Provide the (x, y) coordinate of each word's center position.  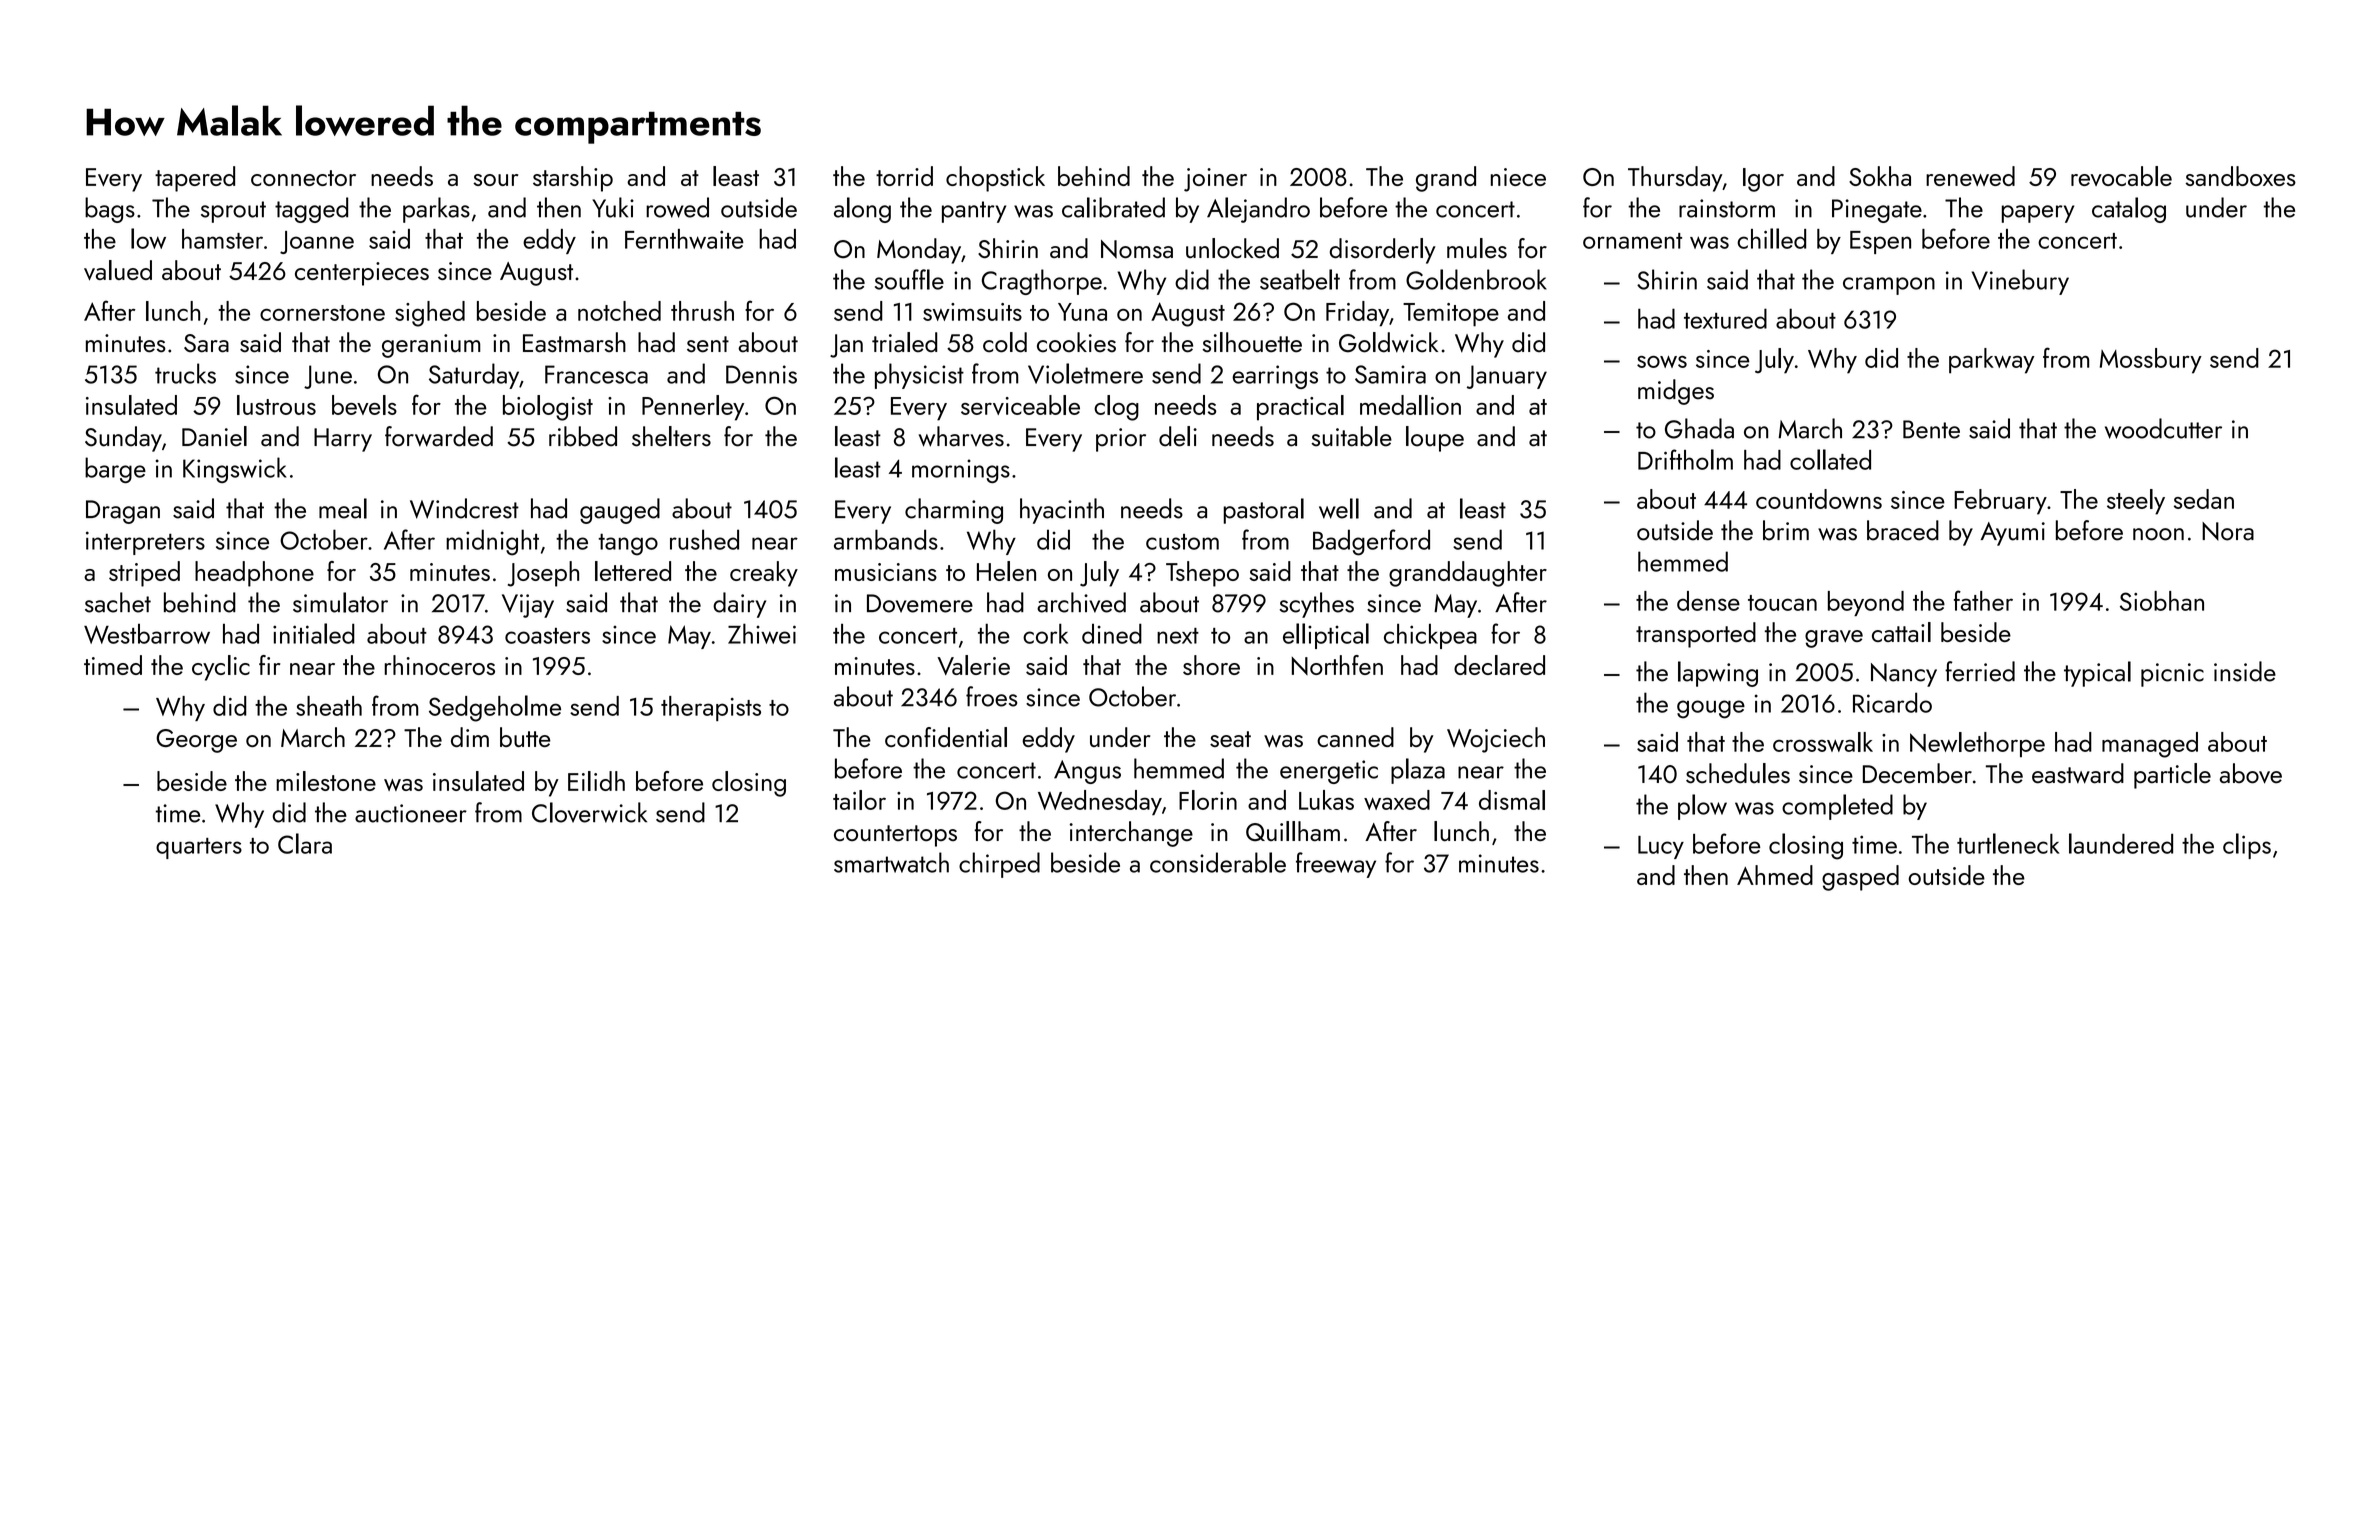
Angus (1087, 772)
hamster (222, 239)
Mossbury (2151, 361)
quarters (199, 848)
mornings (961, 471)
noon (2158, 534)
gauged (620, 511)
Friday (1357, 314)
